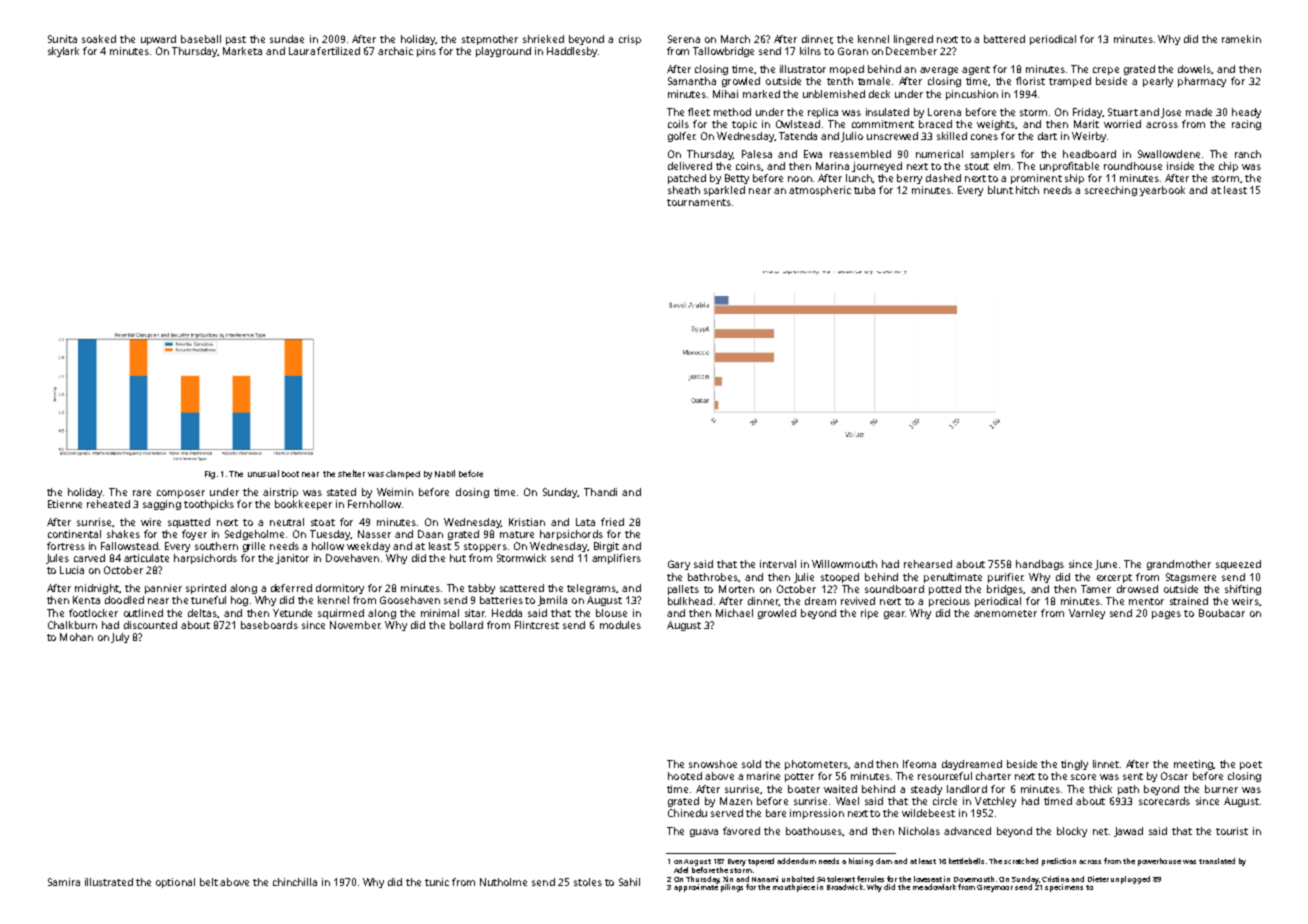 The height and width of the screenshot is (924, 1308). Describe the element at coordinates (1162, 191) in the screenshot. I see `yearbook` at that location.
